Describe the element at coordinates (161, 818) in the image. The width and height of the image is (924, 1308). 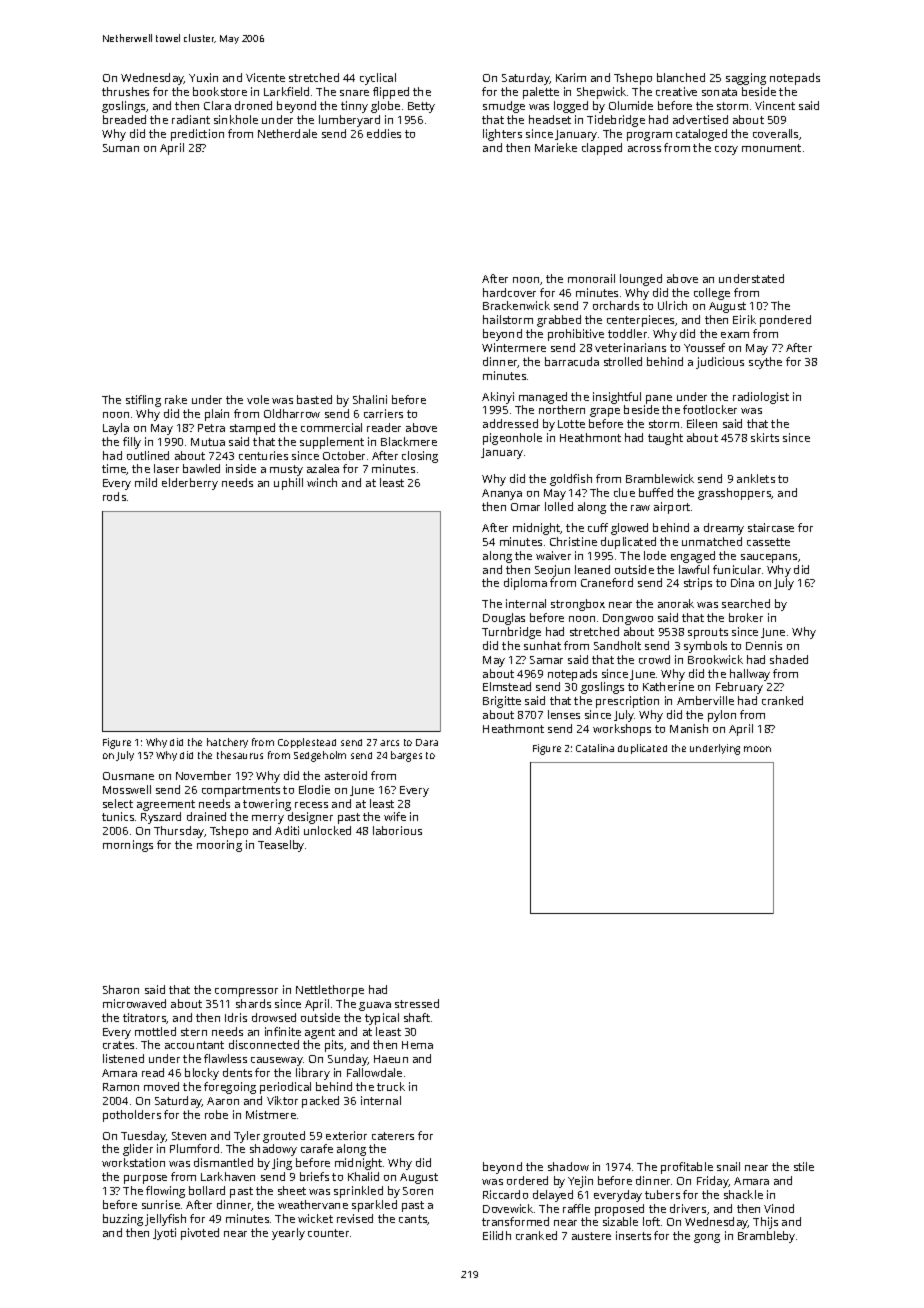
I see `Ryszard` at that location.
